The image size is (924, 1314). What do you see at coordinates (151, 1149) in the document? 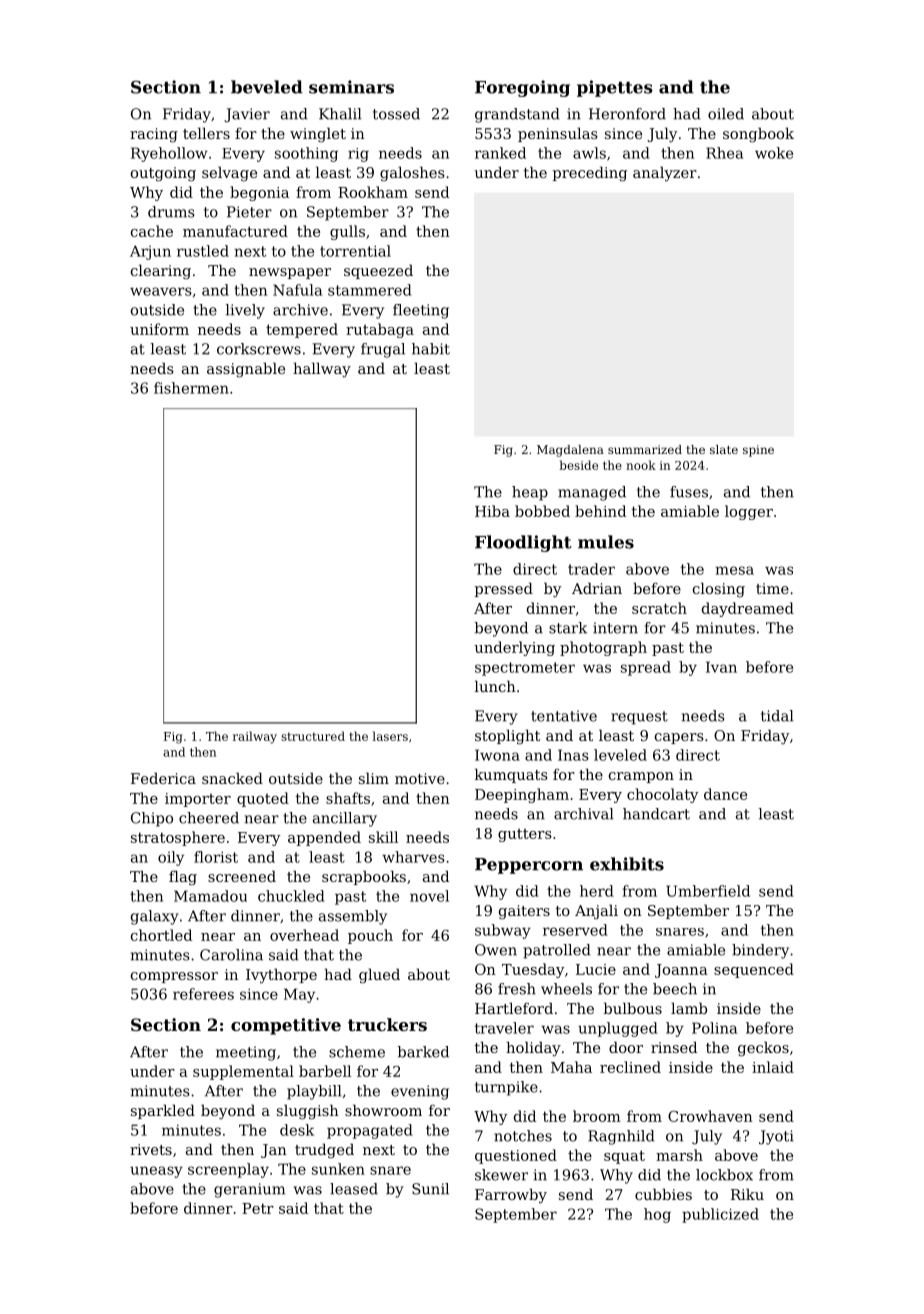
I see `rivets` at bounding box center [151, 1149].
